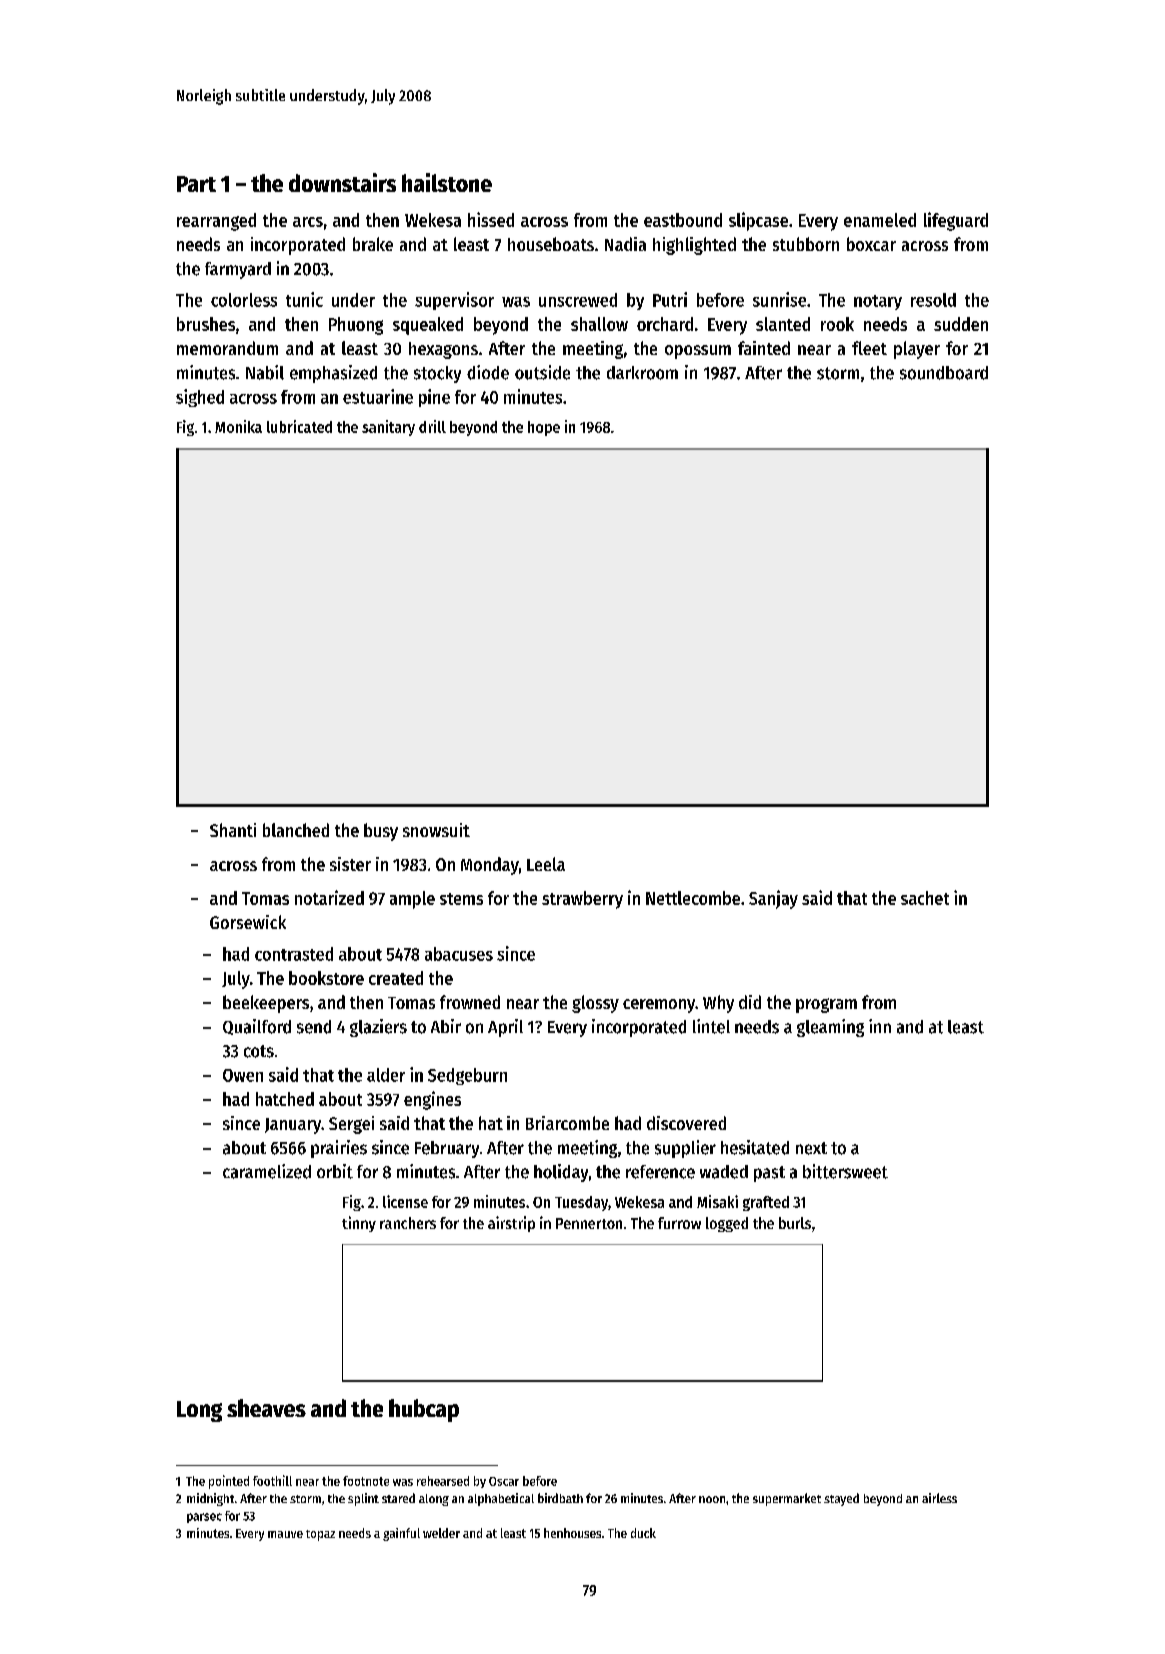 This screenshot has width=1165, height=1654. Describe the element at coordinates (505, 1028) in the screenshot. I see `April` at that location.
